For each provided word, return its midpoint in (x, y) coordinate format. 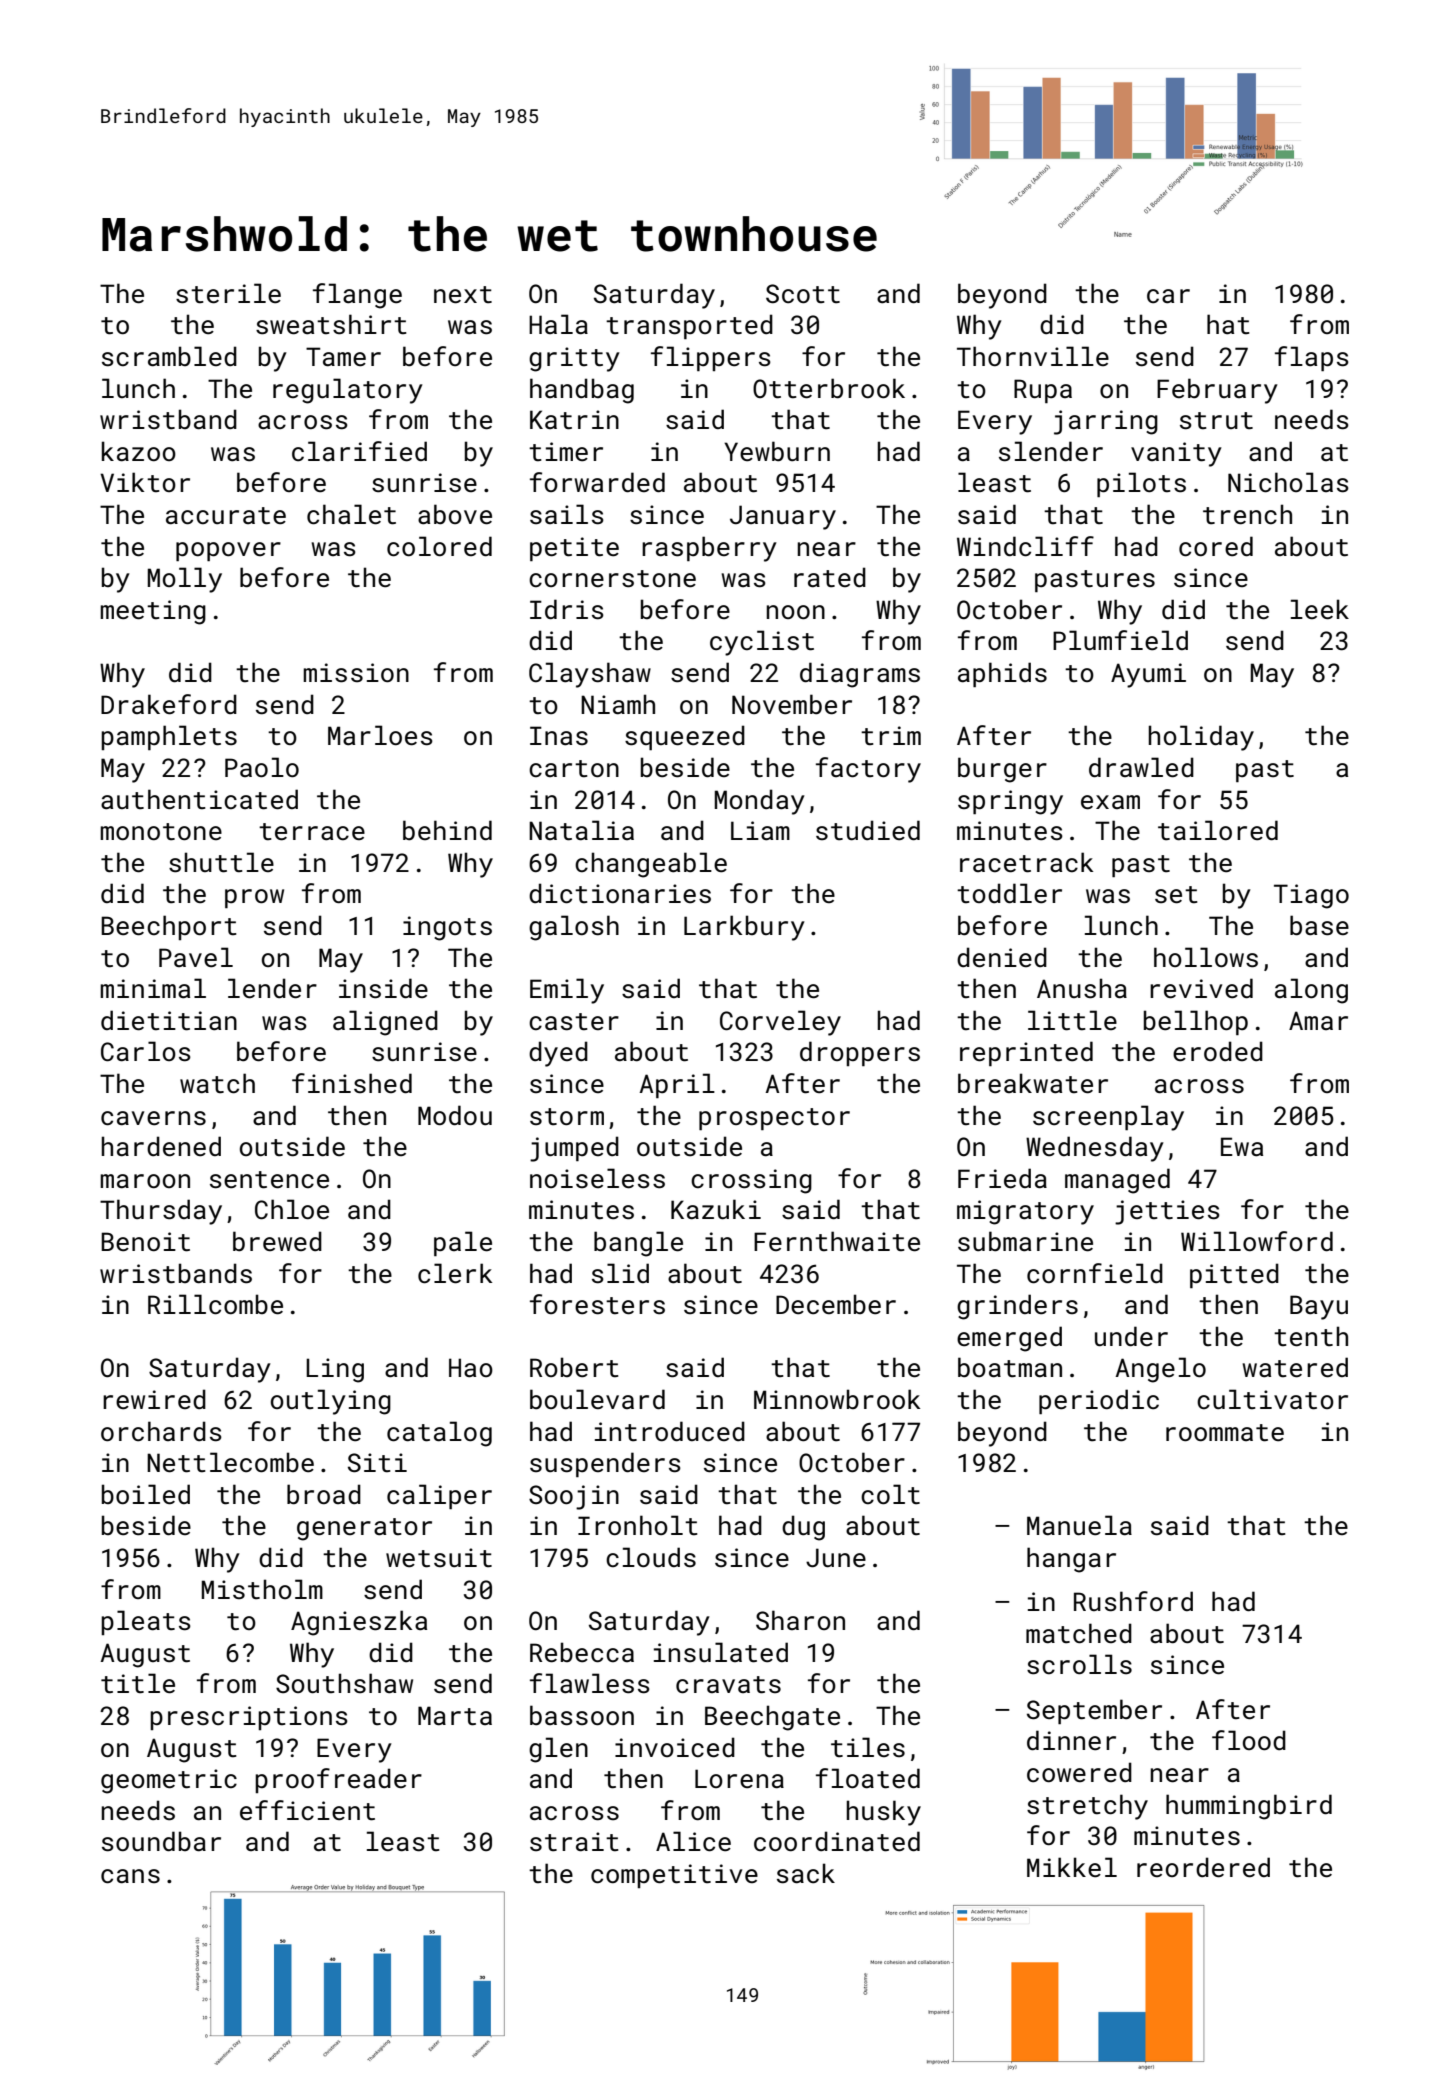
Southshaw (344, 1683)
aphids (1002, 674)
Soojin (574, 1497)
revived (1201, 988)
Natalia (581, 830)
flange (357, 296)
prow (254, 898)
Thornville (1033, 356)
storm (567, 1117)
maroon (145, 1181)
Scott (803, 294)
